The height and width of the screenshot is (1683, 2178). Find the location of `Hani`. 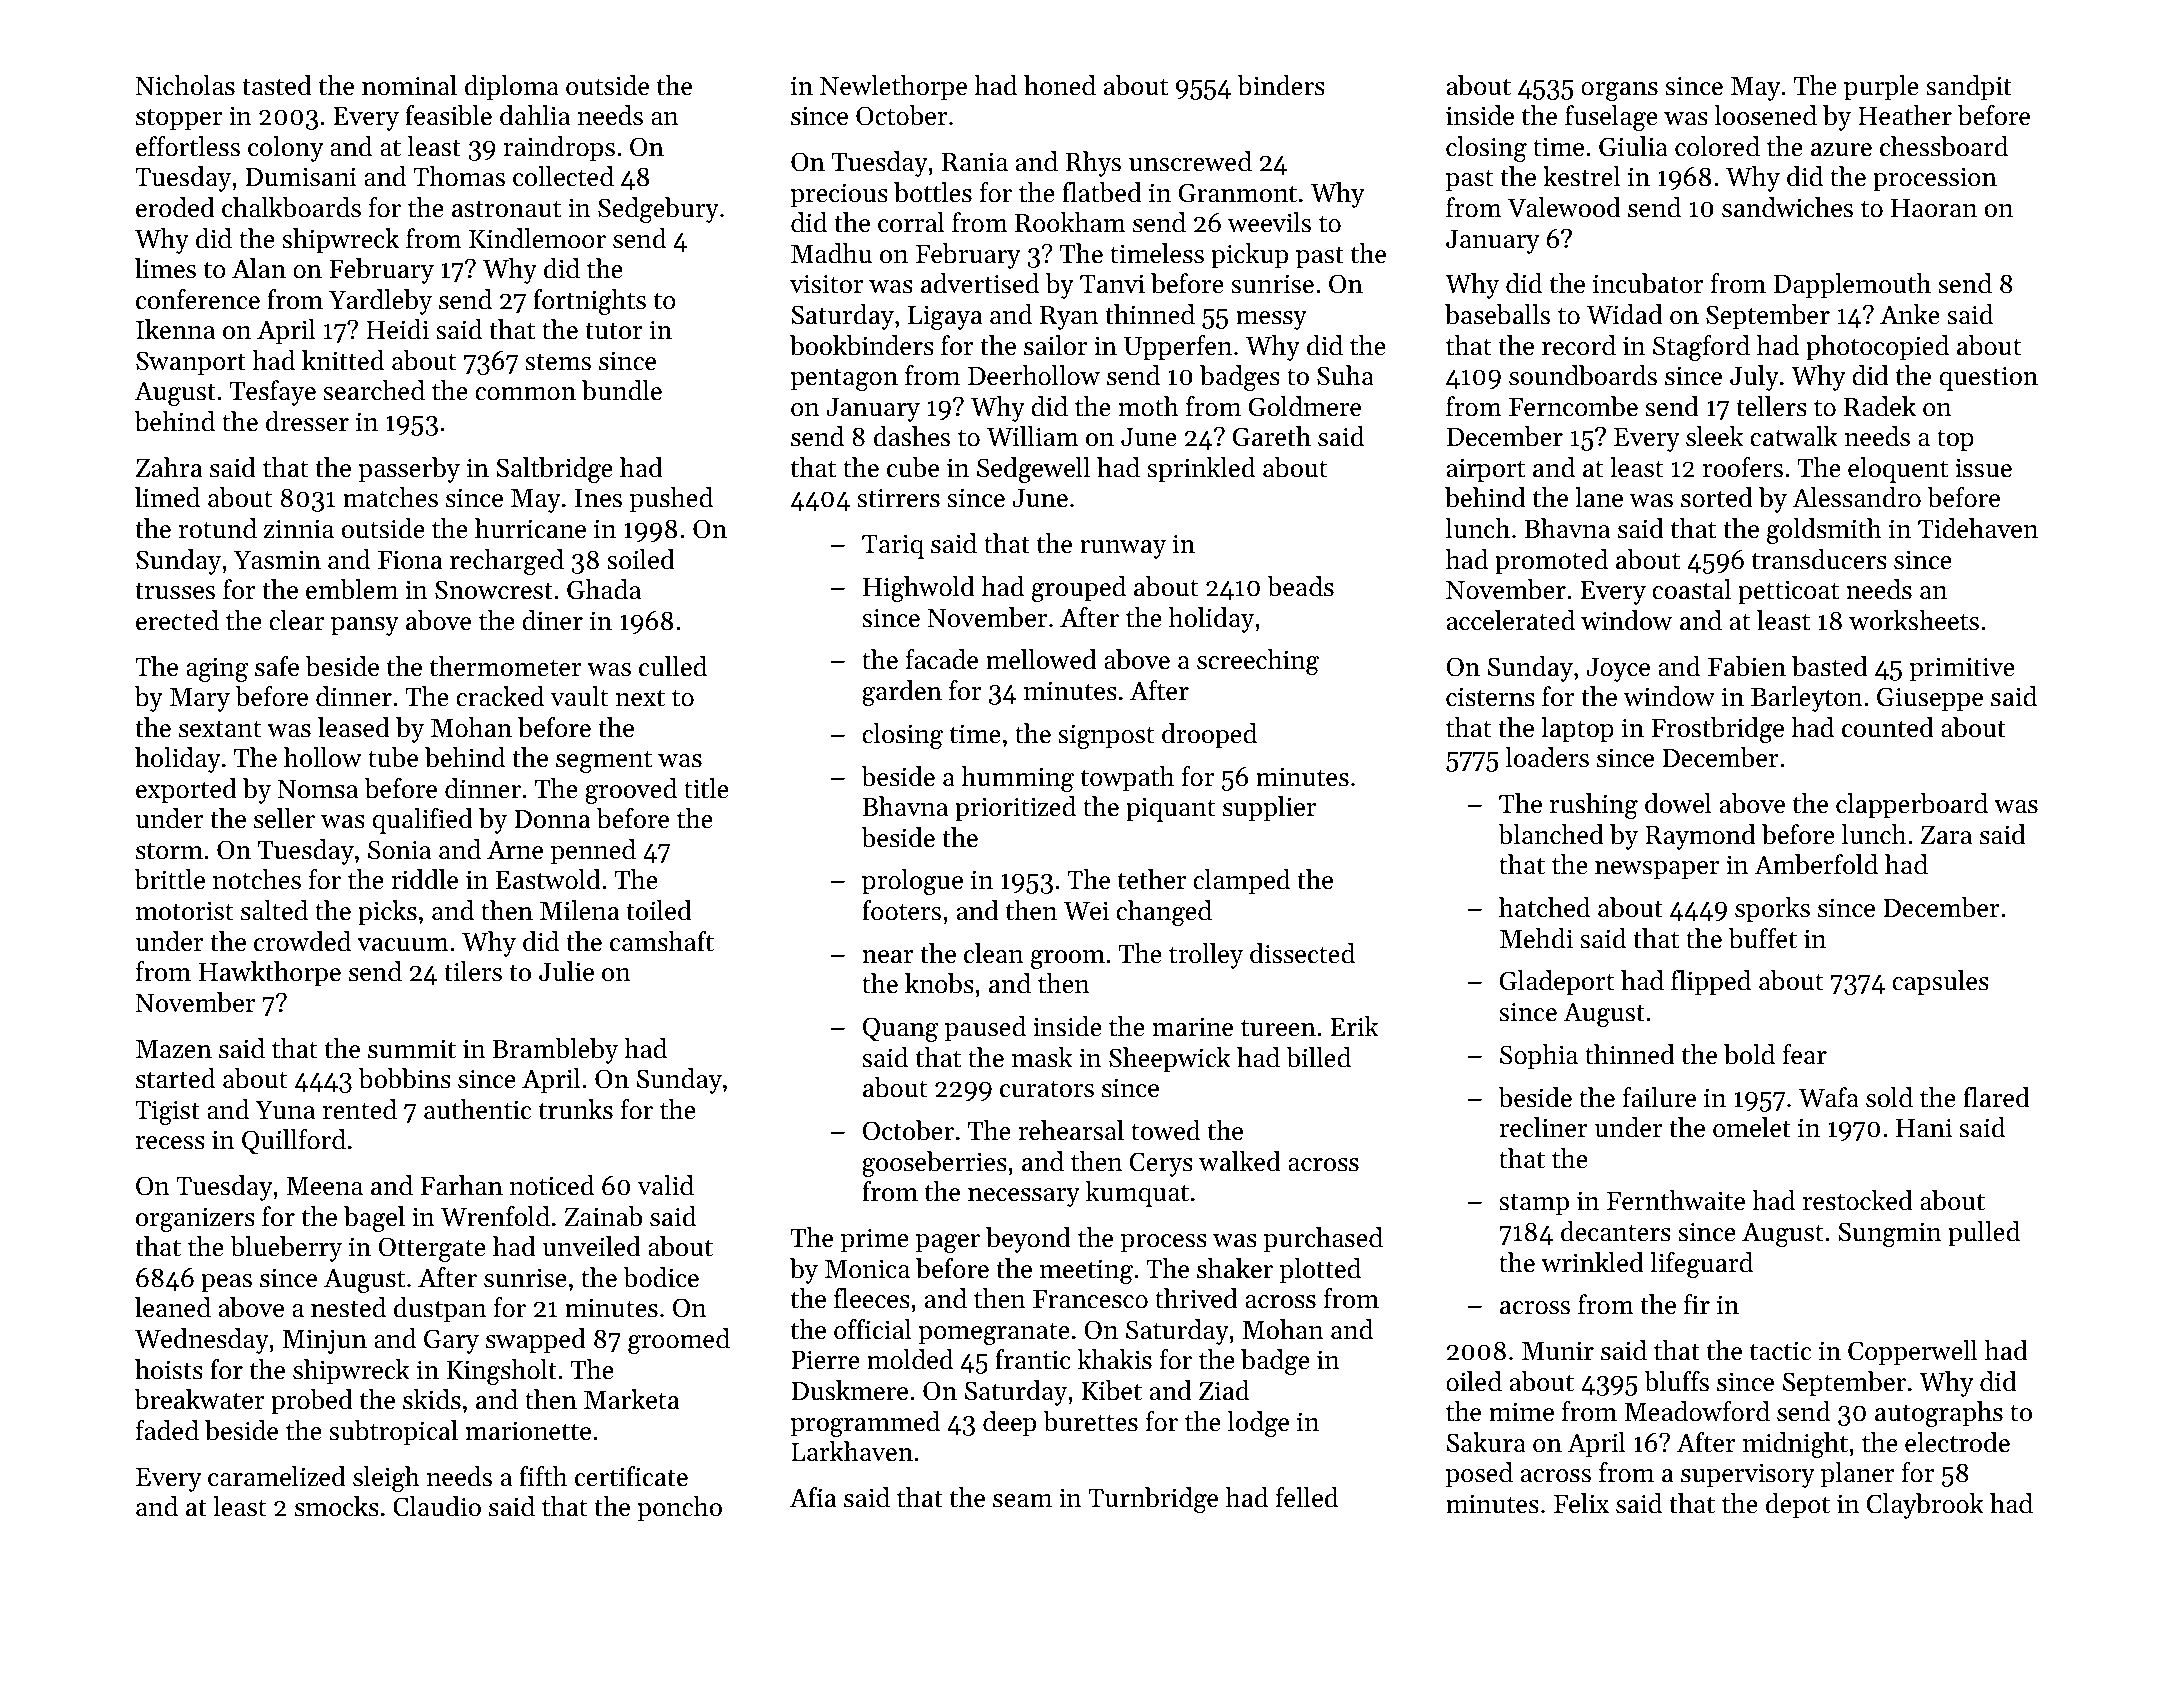

Hani is located at coordinates (1924, 1127).
